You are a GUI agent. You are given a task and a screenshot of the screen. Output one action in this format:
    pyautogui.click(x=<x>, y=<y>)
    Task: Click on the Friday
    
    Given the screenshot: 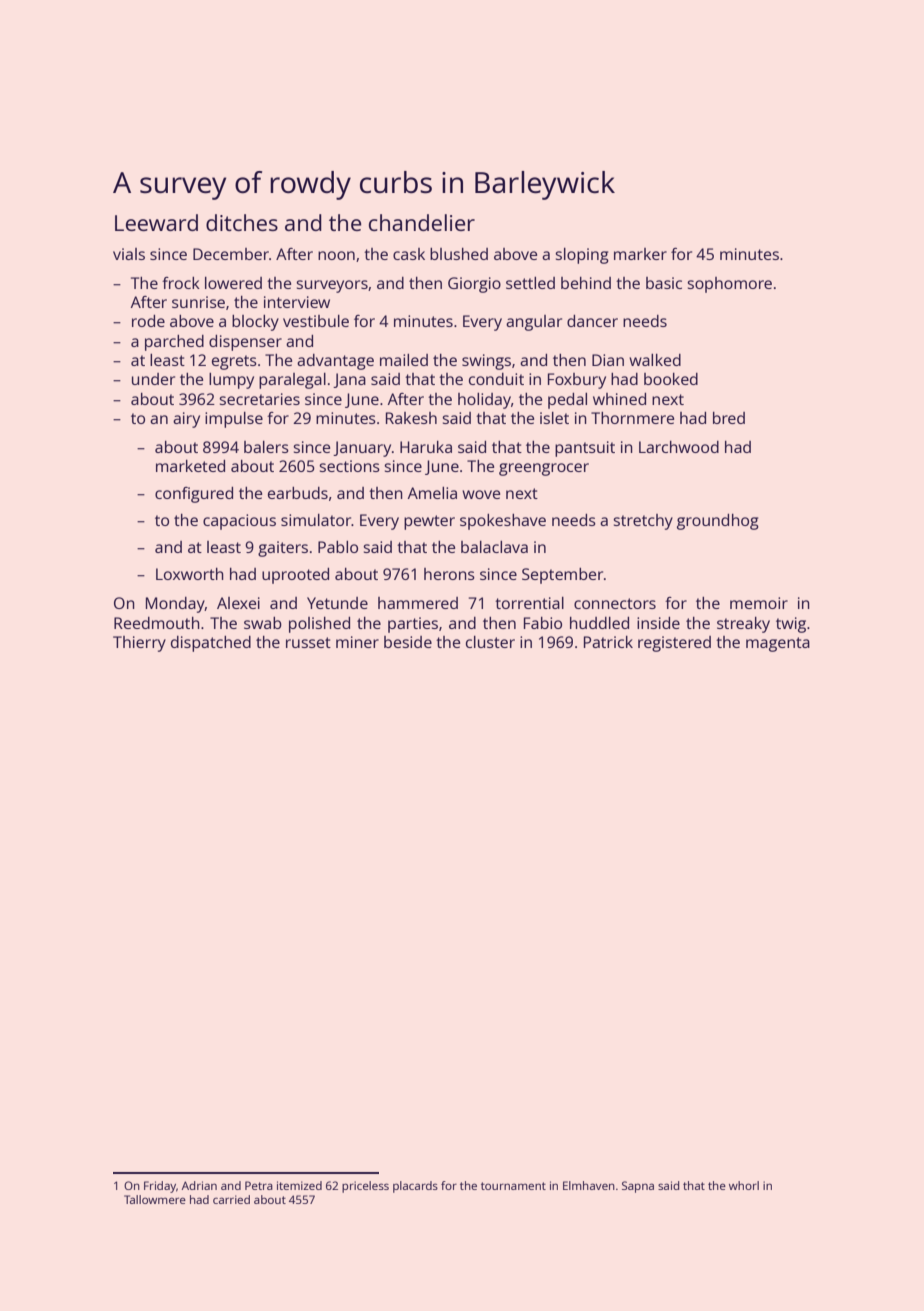 What is the action you would take?
    pyautogui.click(x=160, y=1187)
